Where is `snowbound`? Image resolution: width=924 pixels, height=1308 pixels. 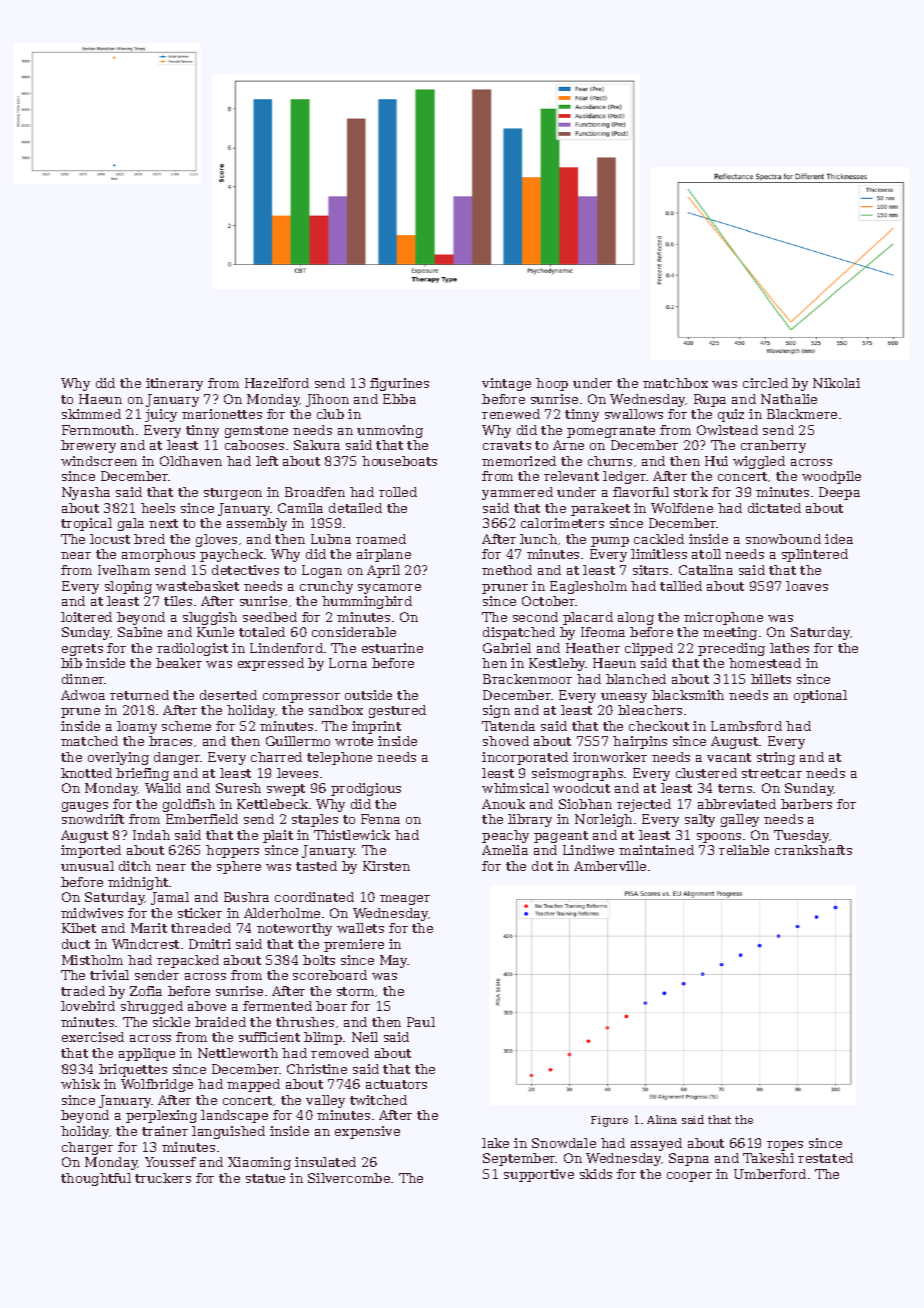
snowbound is located at coordinates (783, 539).
